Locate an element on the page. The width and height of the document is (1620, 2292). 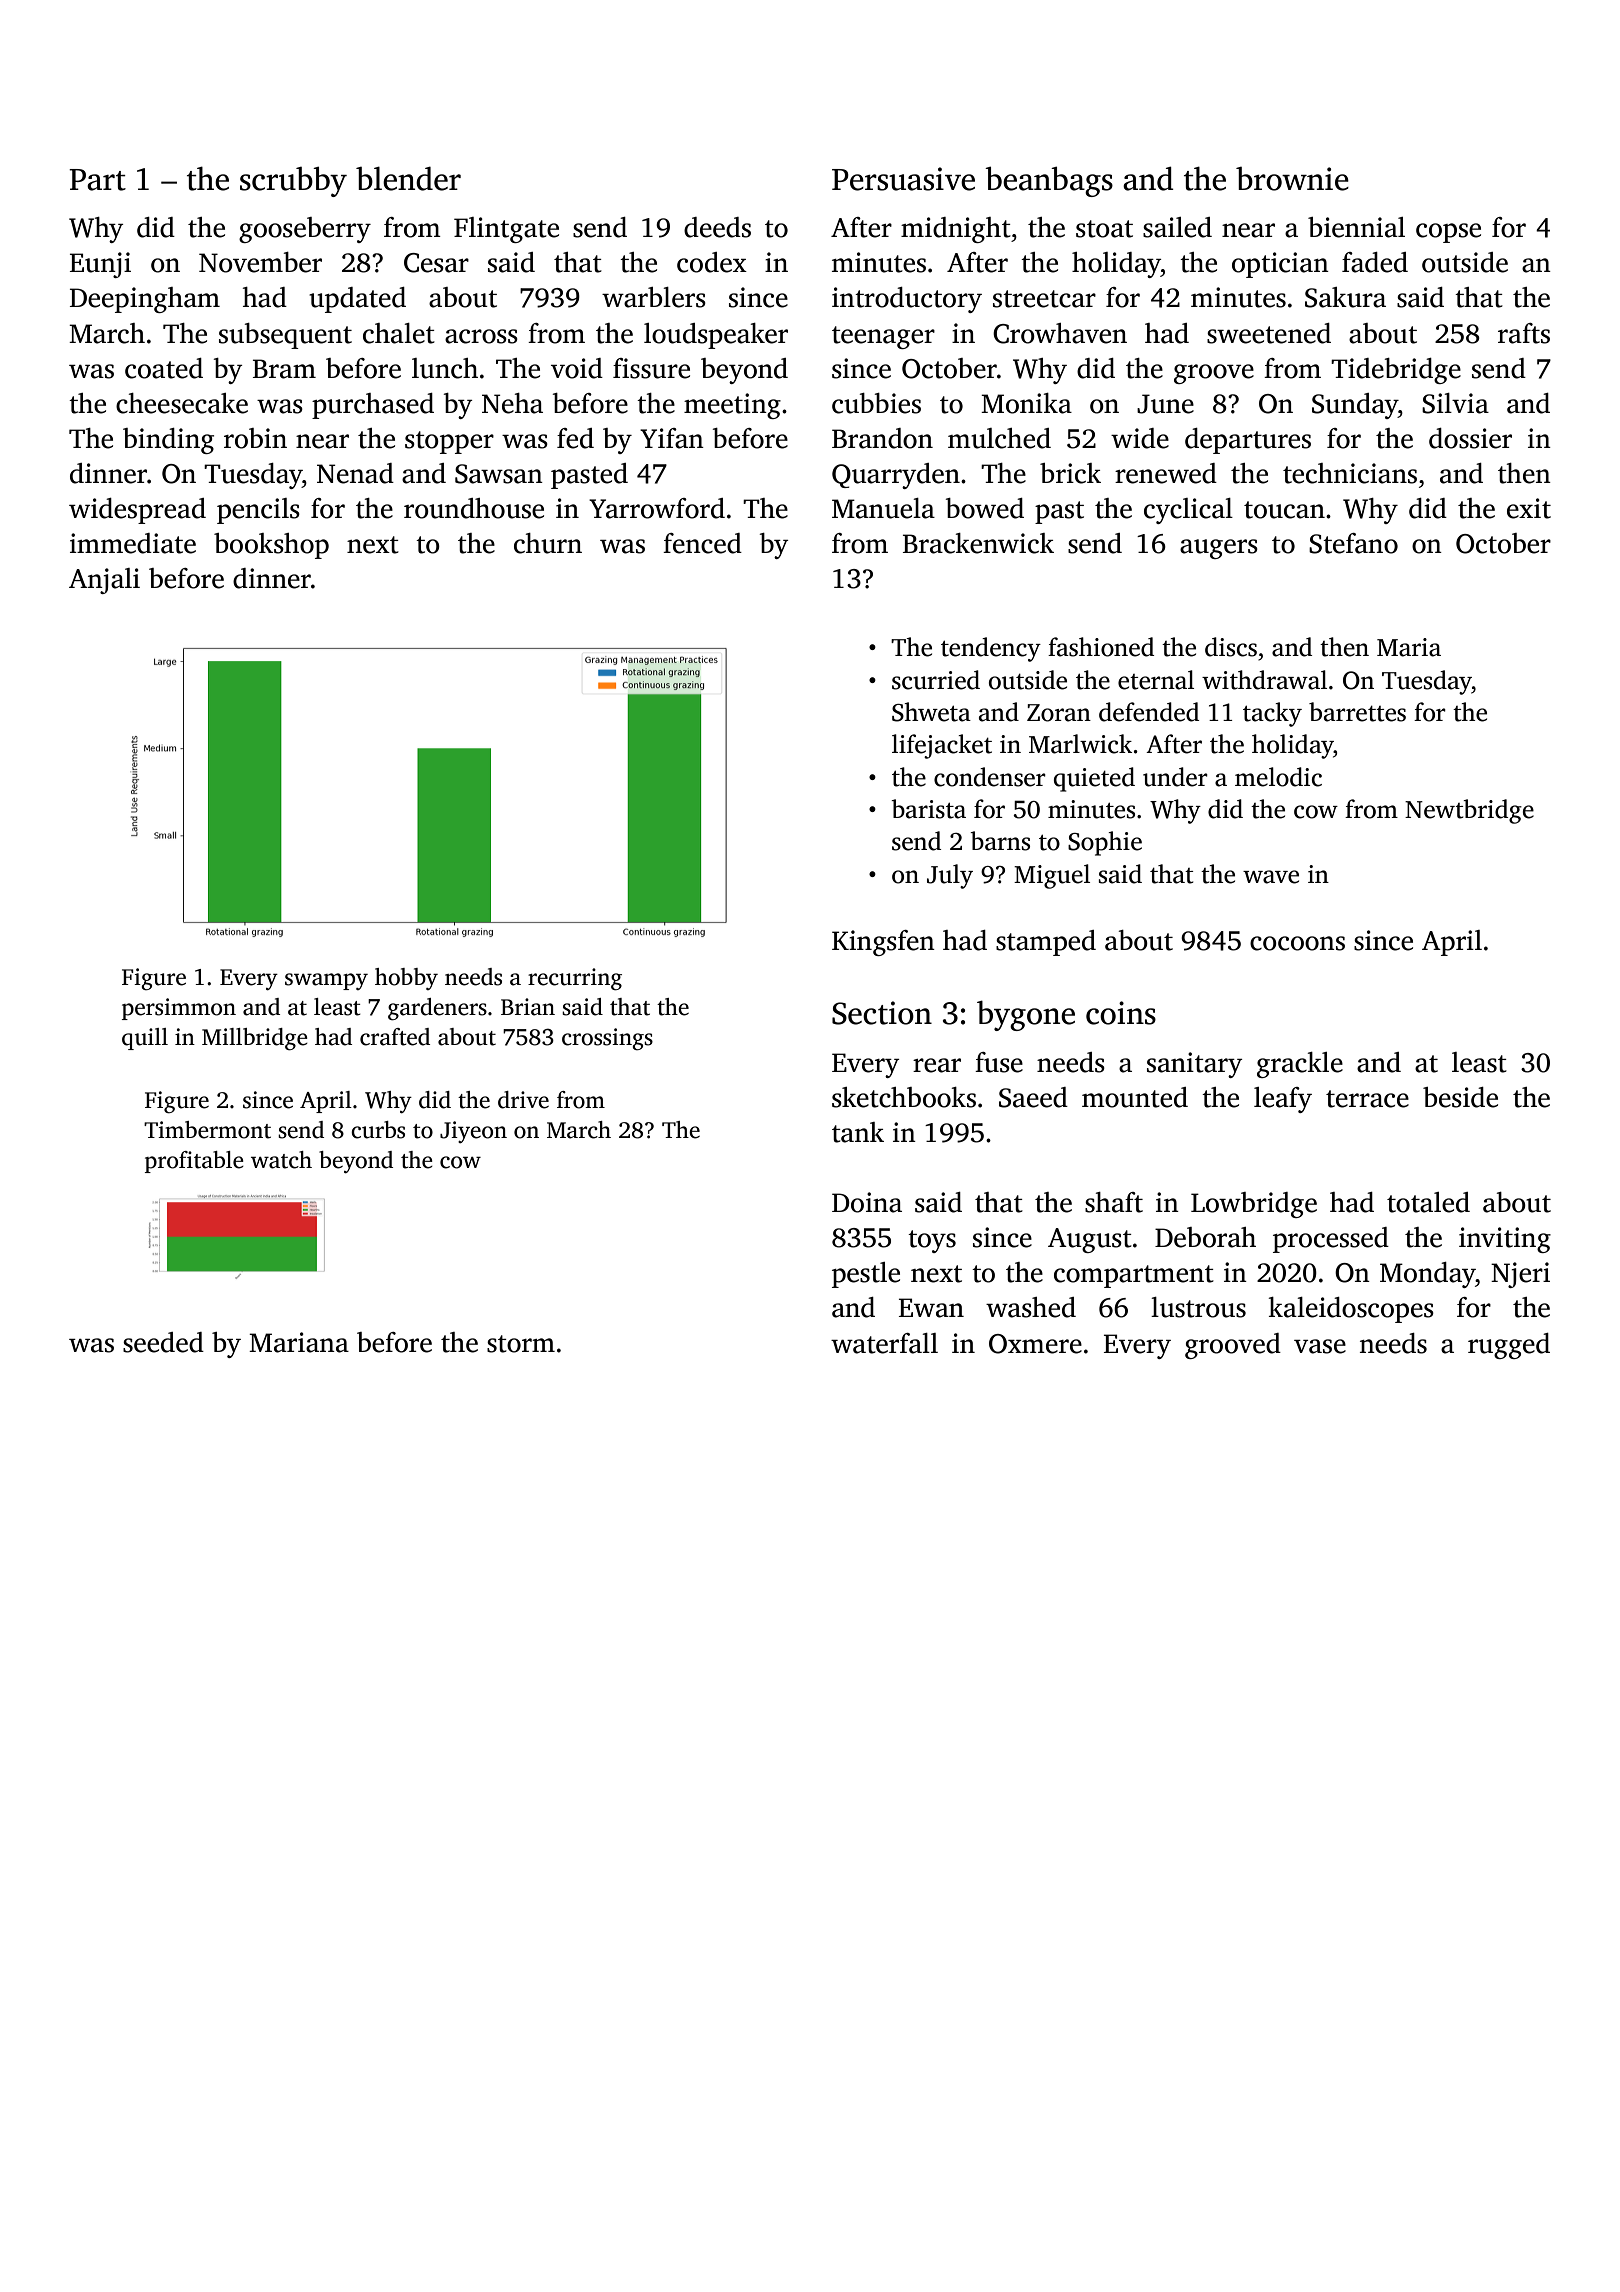
stamped is located at coordinates (1046, 943).
